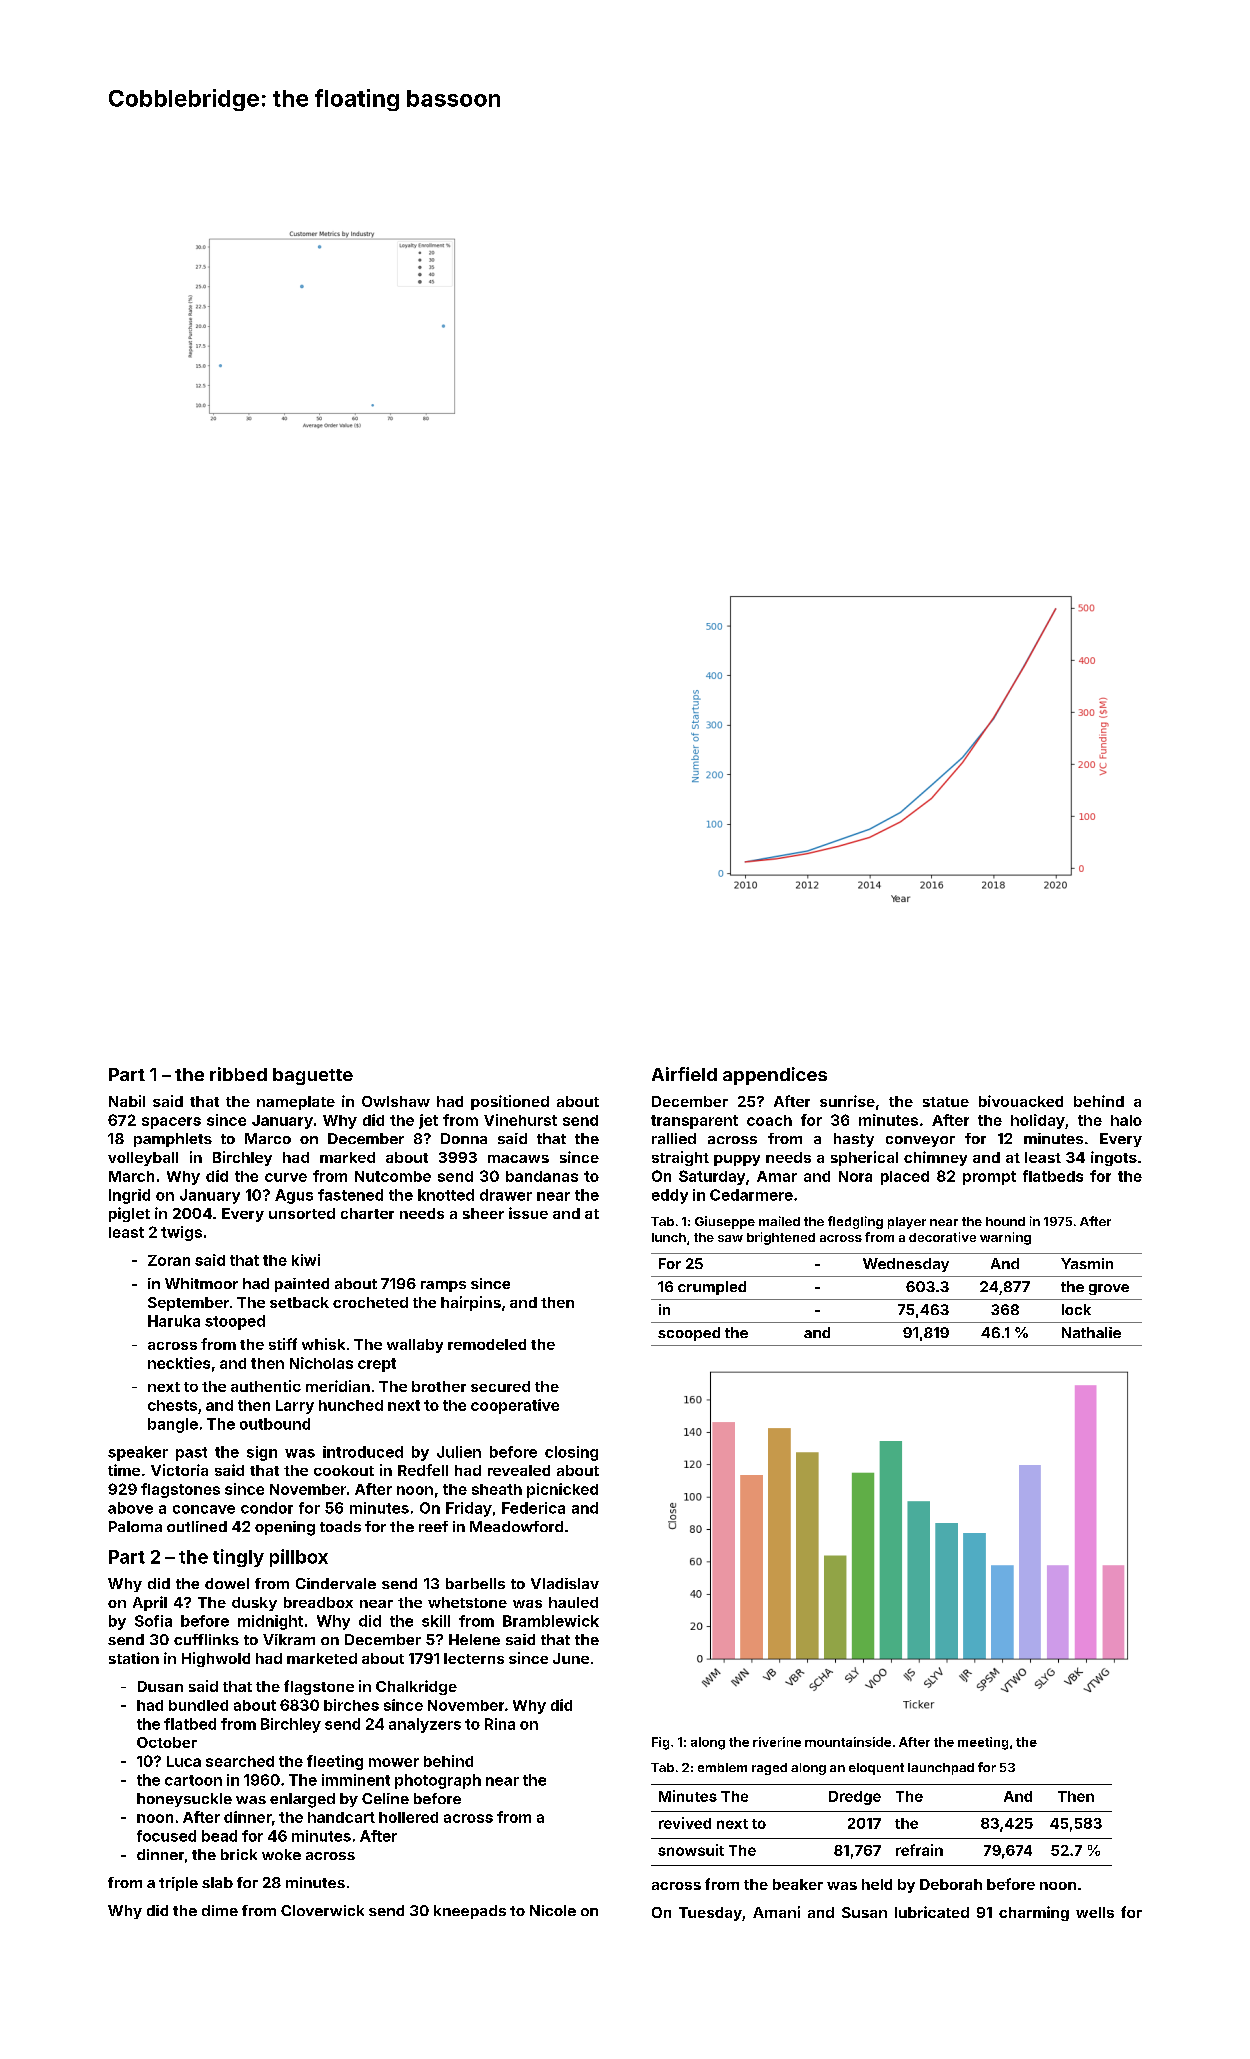  What do you see at coordinates (296, 1103) in the image?
I see `nameplate` at bounding box center [296, 1103].
